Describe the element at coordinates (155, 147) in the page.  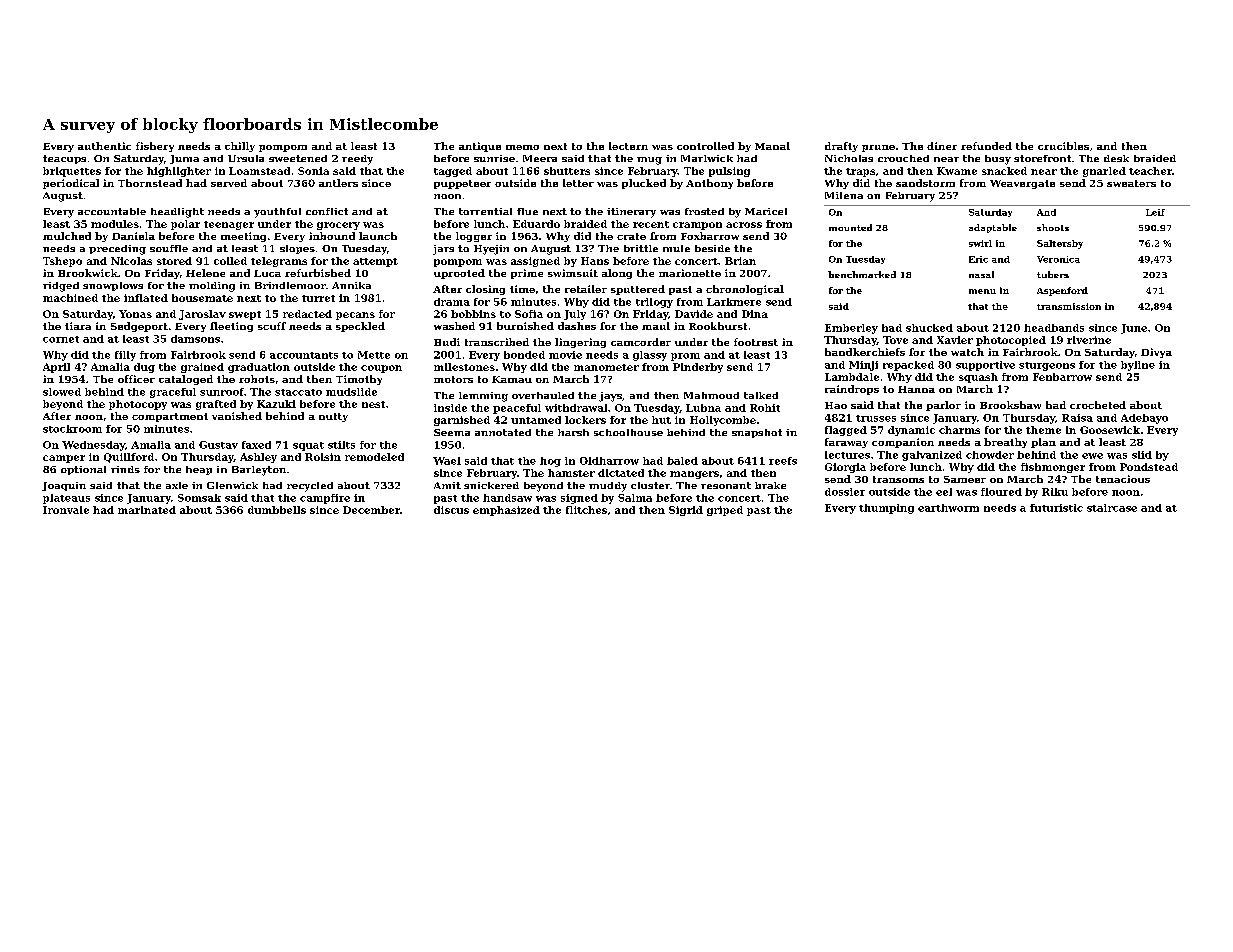
I see `fishery` at that location.
